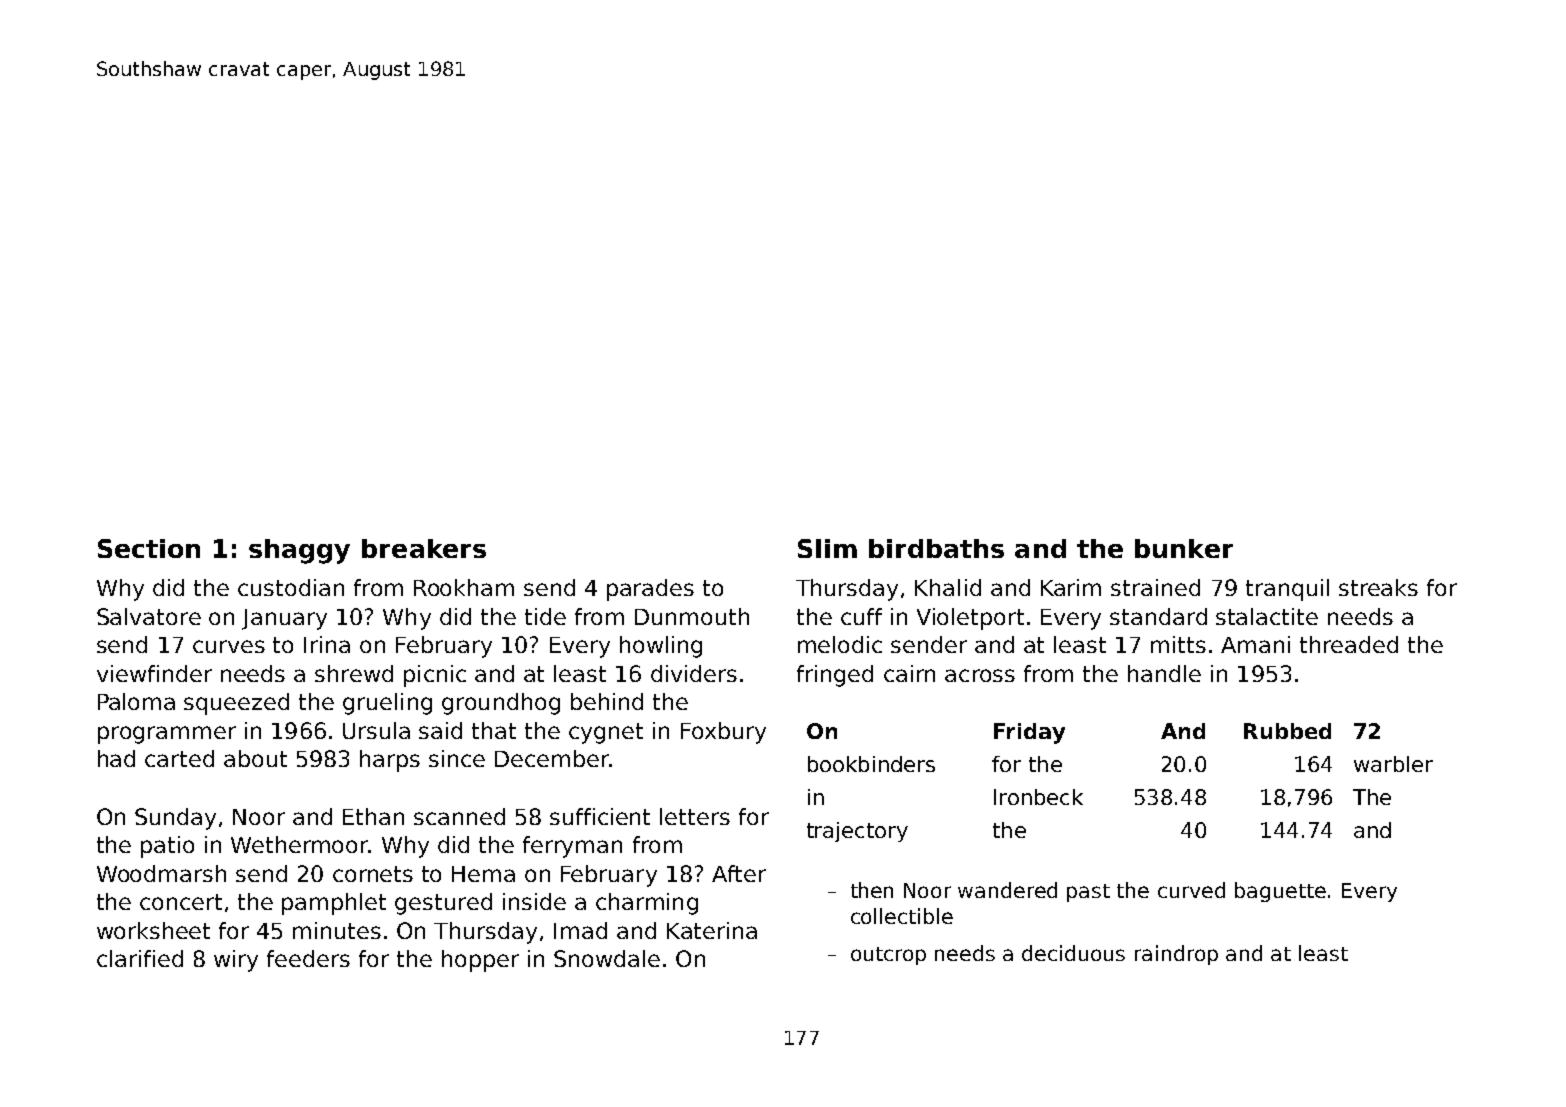  I want to click on Imad, so click(580, 930).
